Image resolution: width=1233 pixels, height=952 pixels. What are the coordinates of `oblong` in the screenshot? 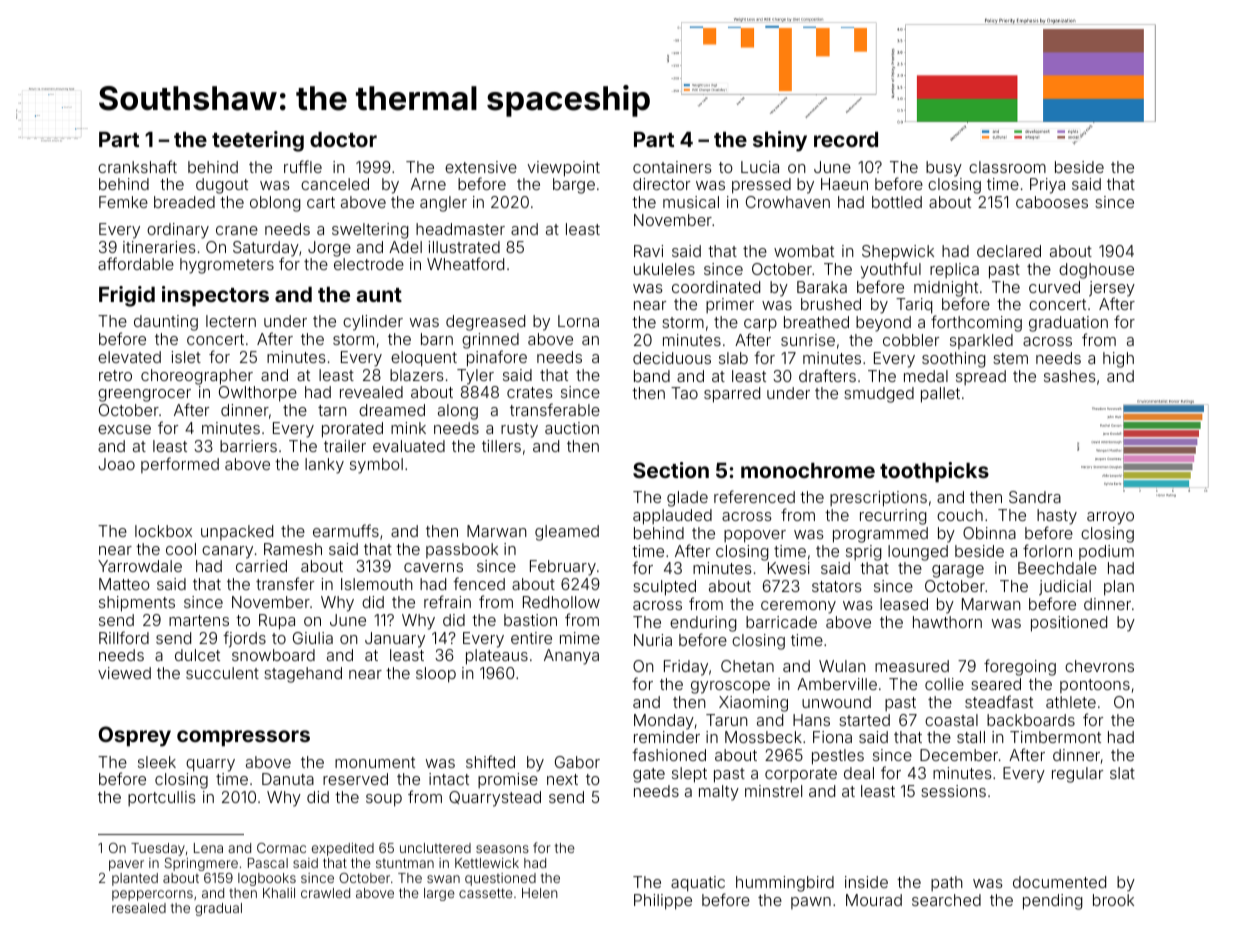 It's located at (275, 204).
